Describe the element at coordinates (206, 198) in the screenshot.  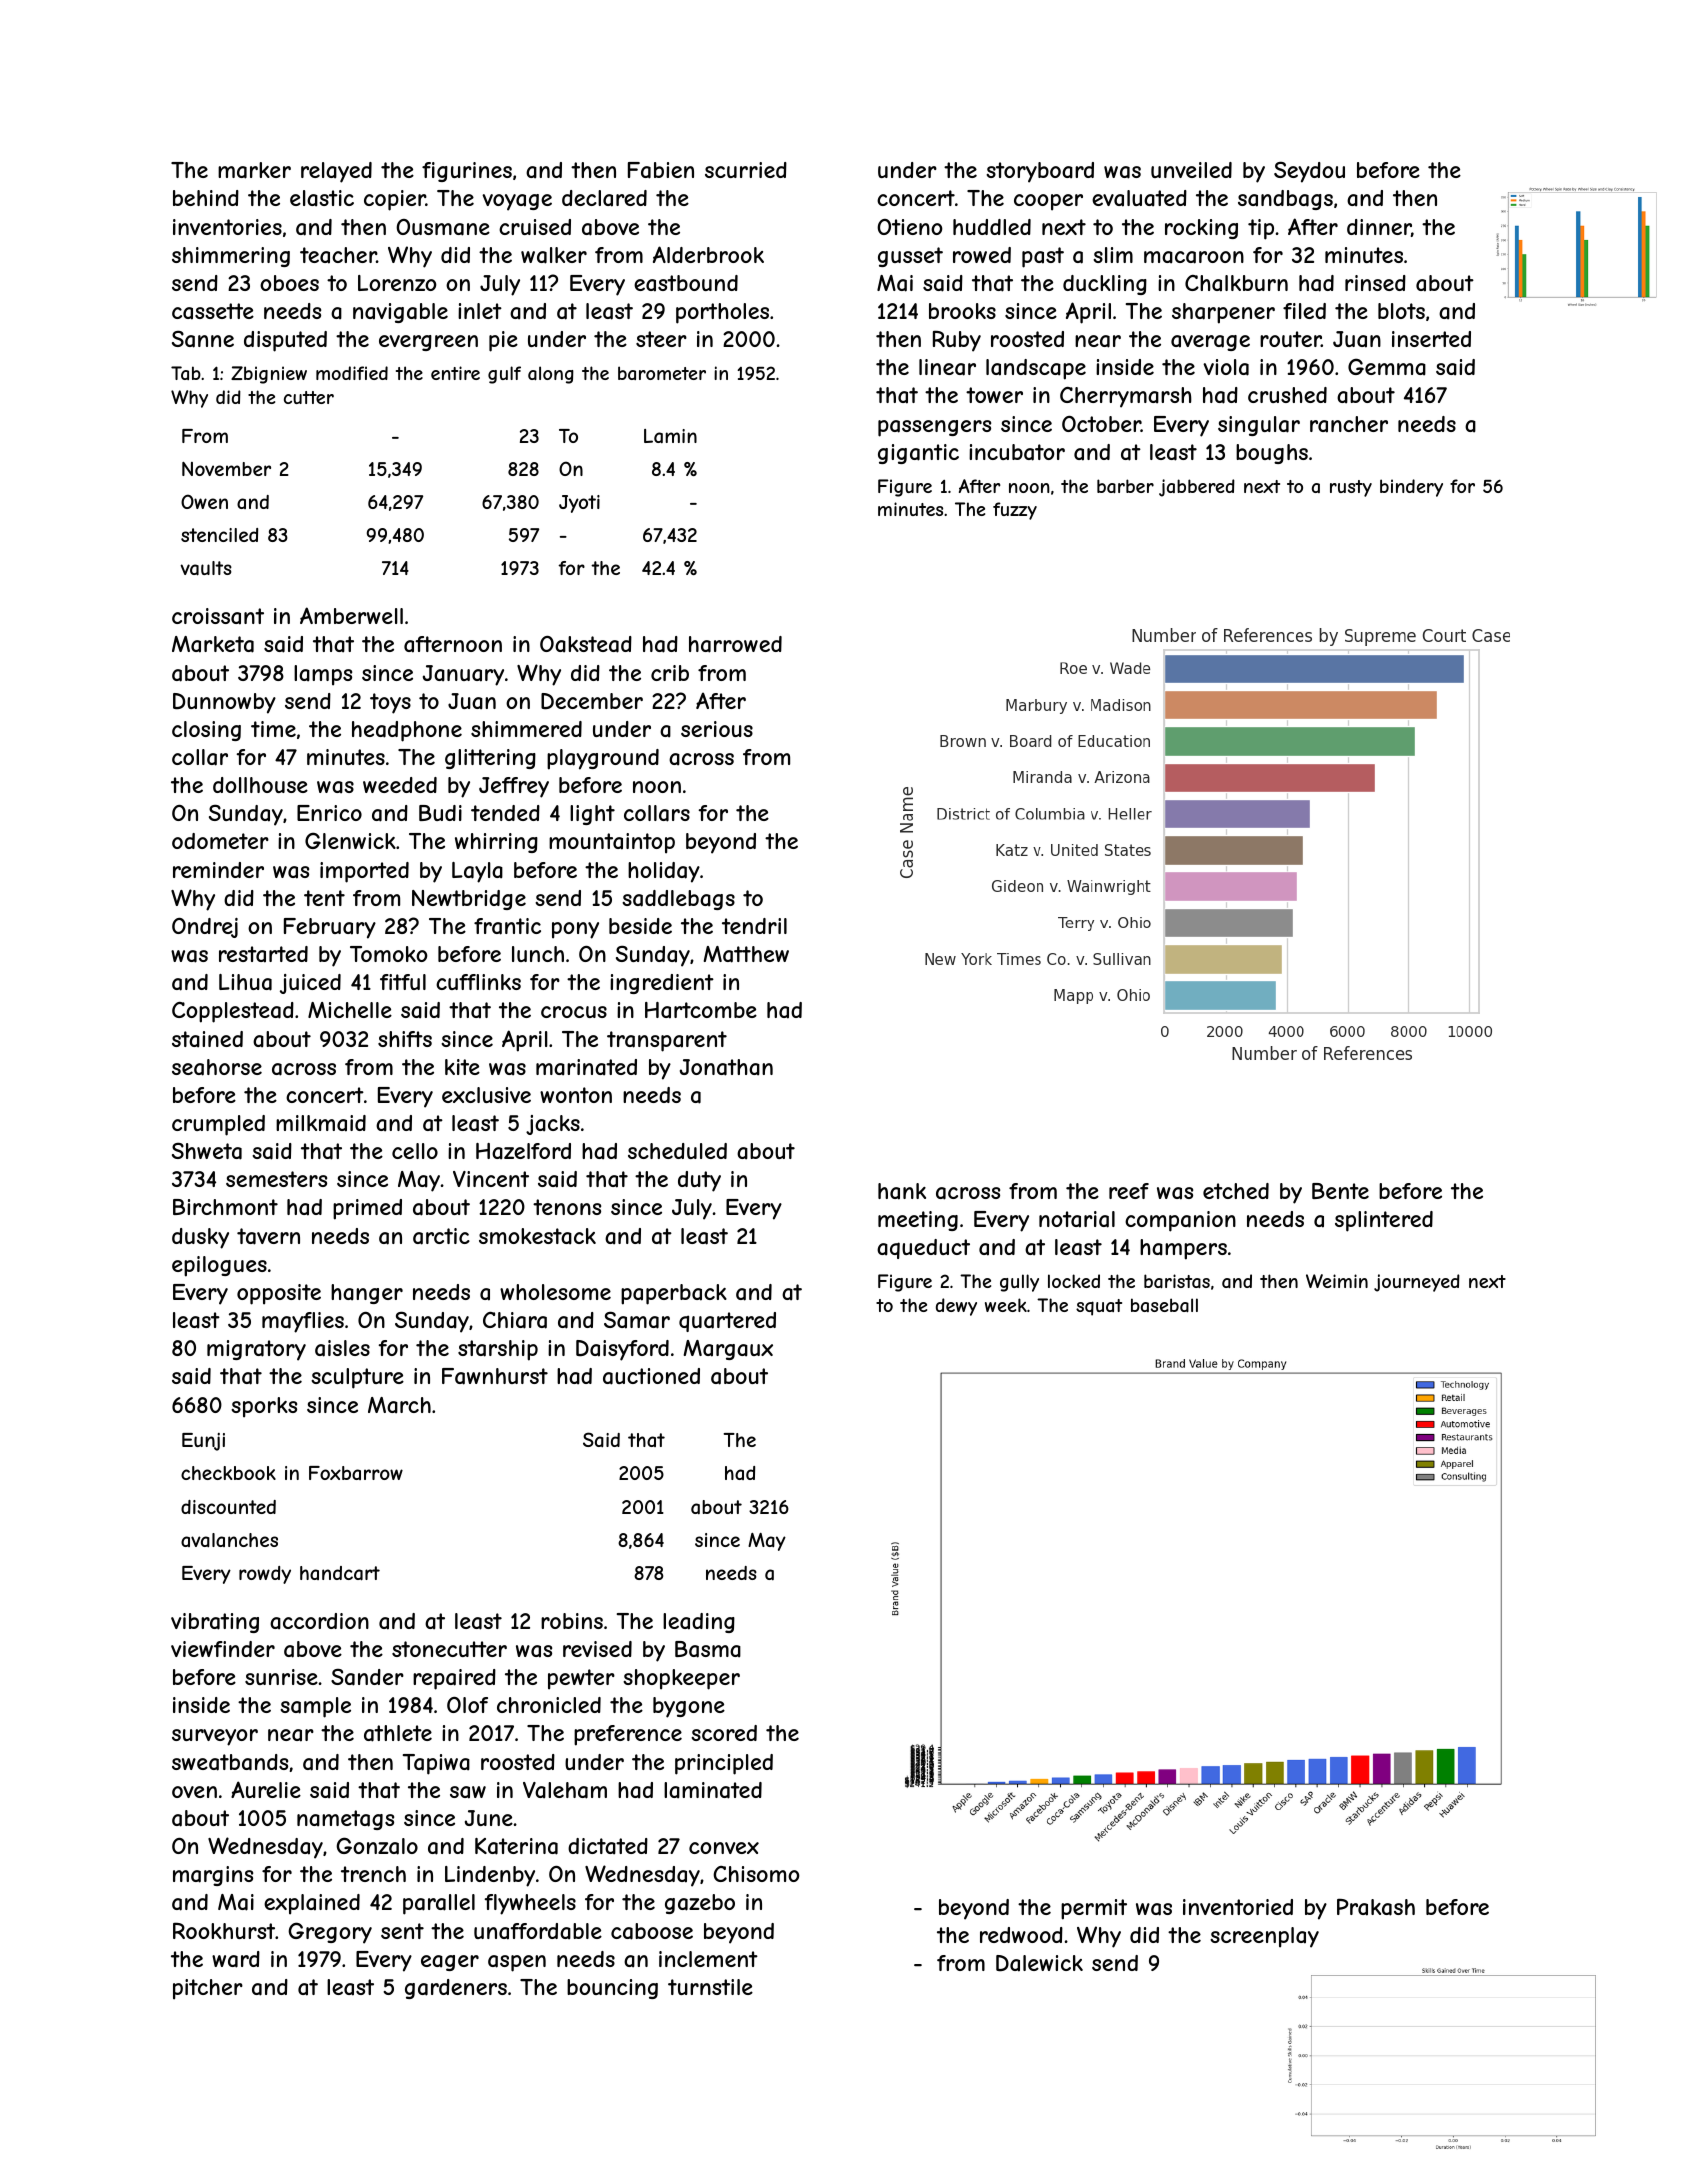
I see `behind` at that location.
